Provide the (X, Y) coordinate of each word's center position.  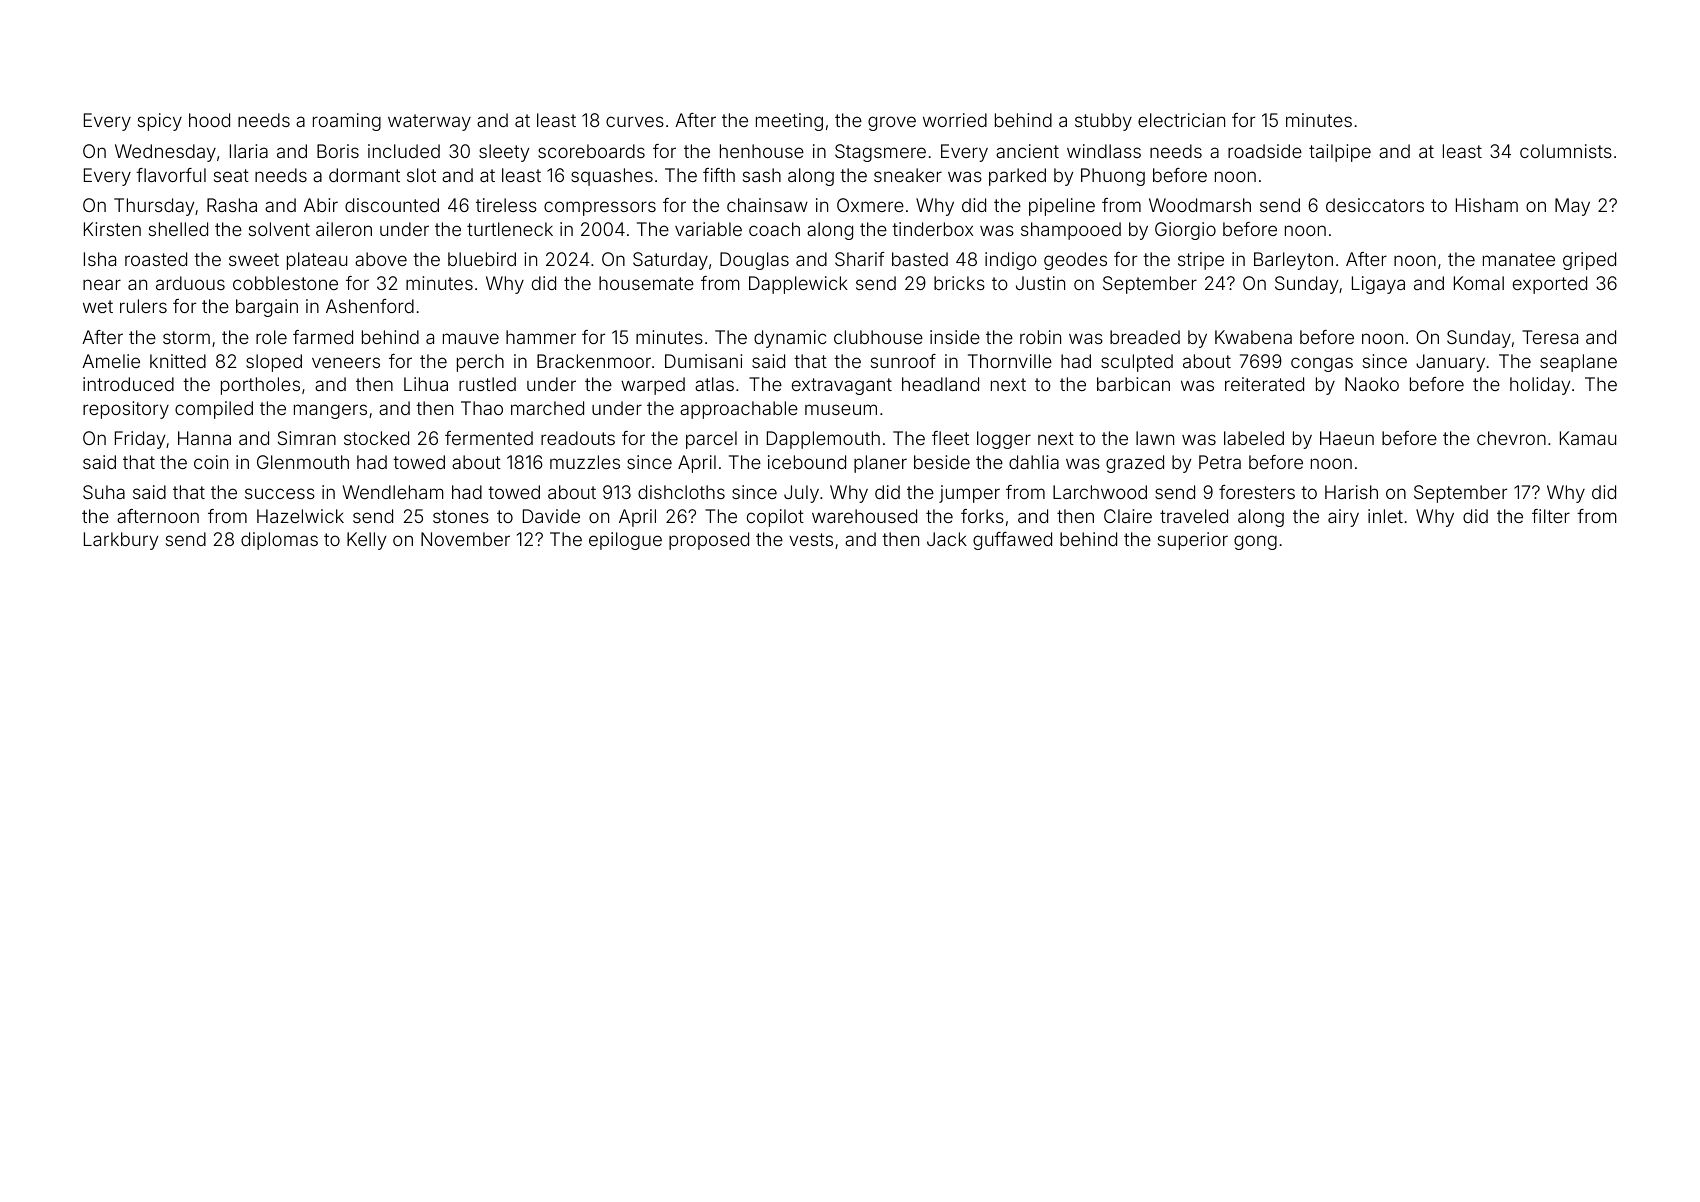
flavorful (171, 175)
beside (942, 462)
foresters (1257, 492)
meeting (789, 122)
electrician (1181, 120)
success (280, 493)
